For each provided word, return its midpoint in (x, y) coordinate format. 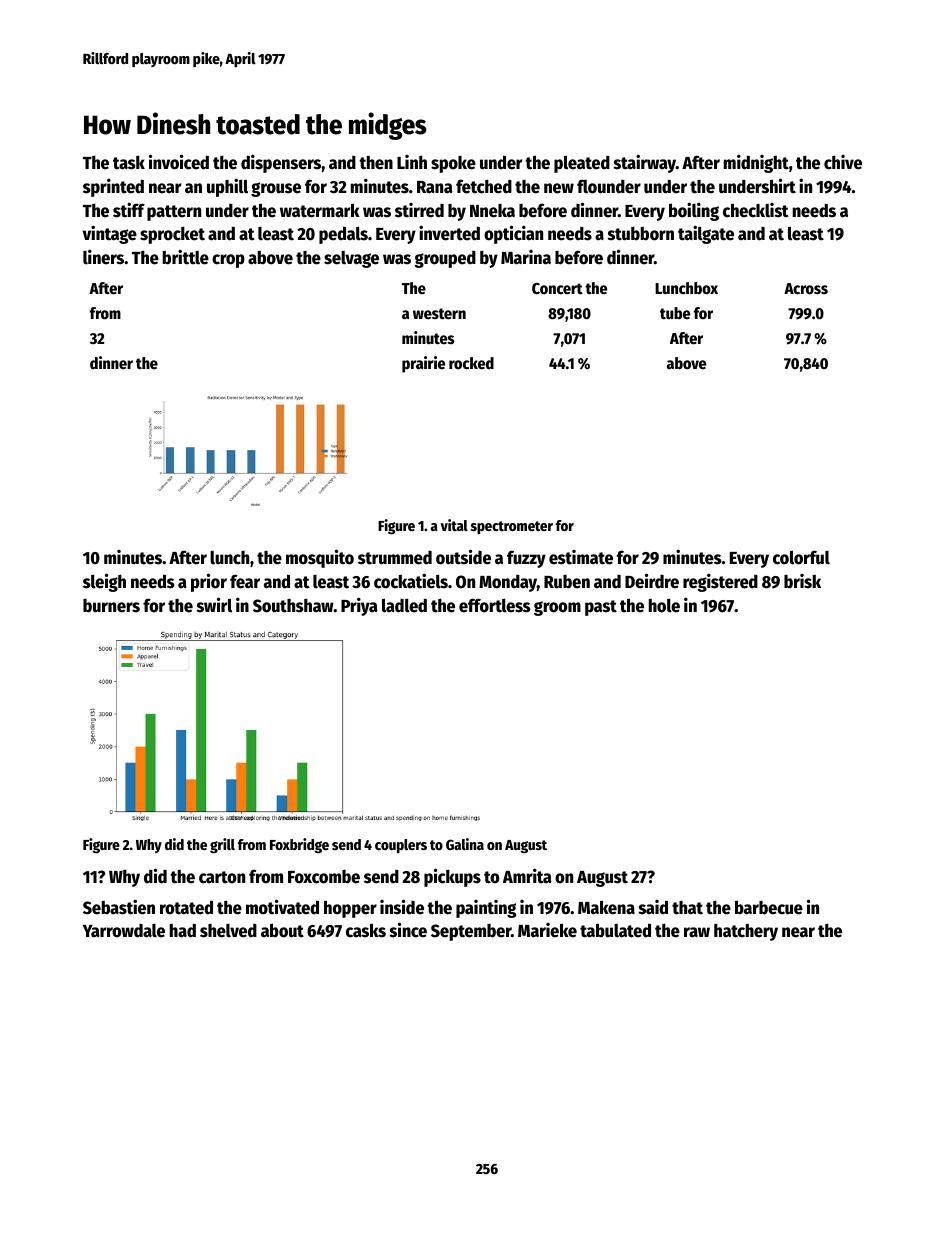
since (408, 930)
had (183, 930)
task (129, 163)
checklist (756, 210)
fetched (484, 186)
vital (454, 525)
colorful (801, 557)
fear (245, 581)
